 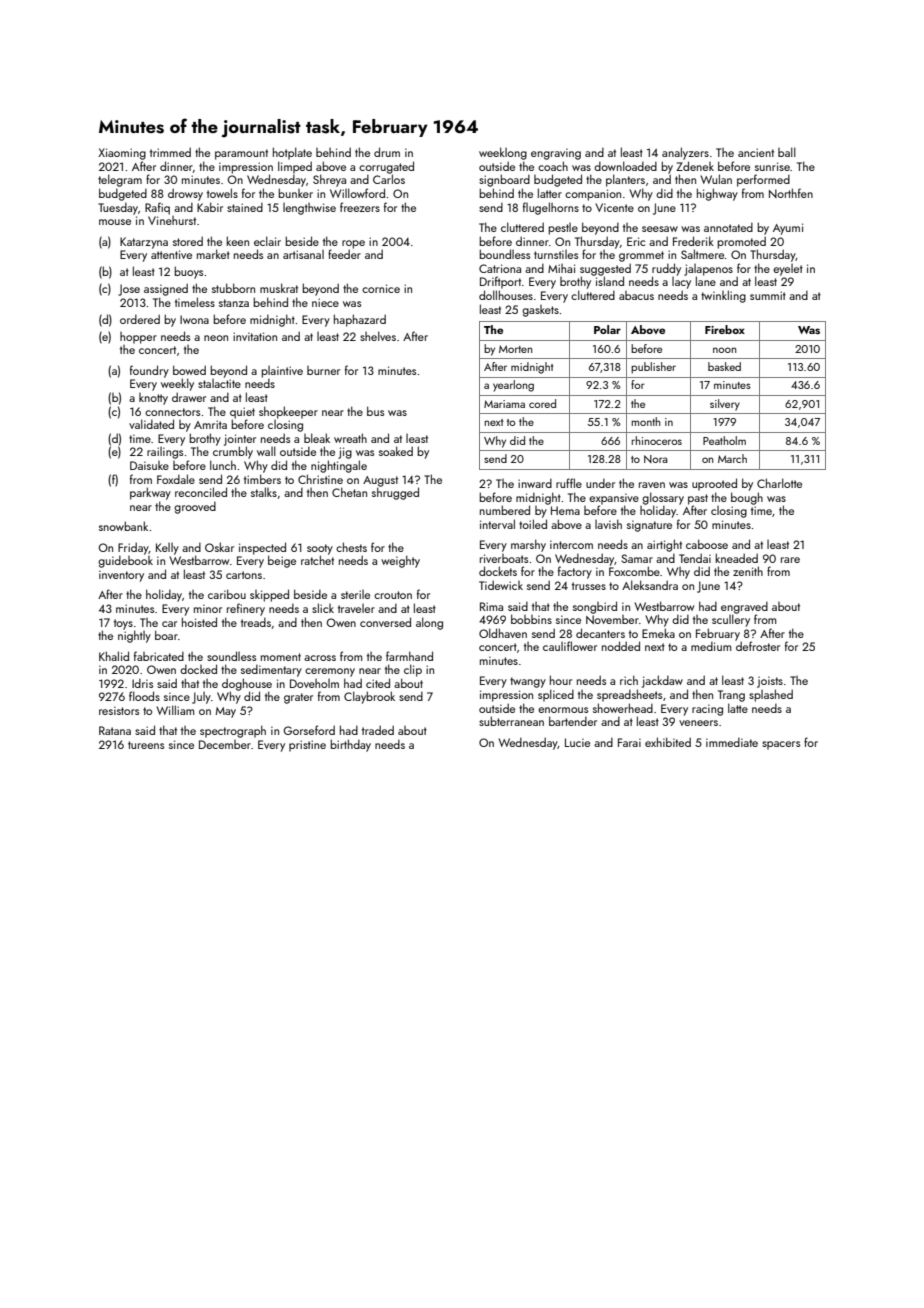 What do you see at coordinates (653, 368) in the page?
I see `publisher` at bounding box center [653, 368].
